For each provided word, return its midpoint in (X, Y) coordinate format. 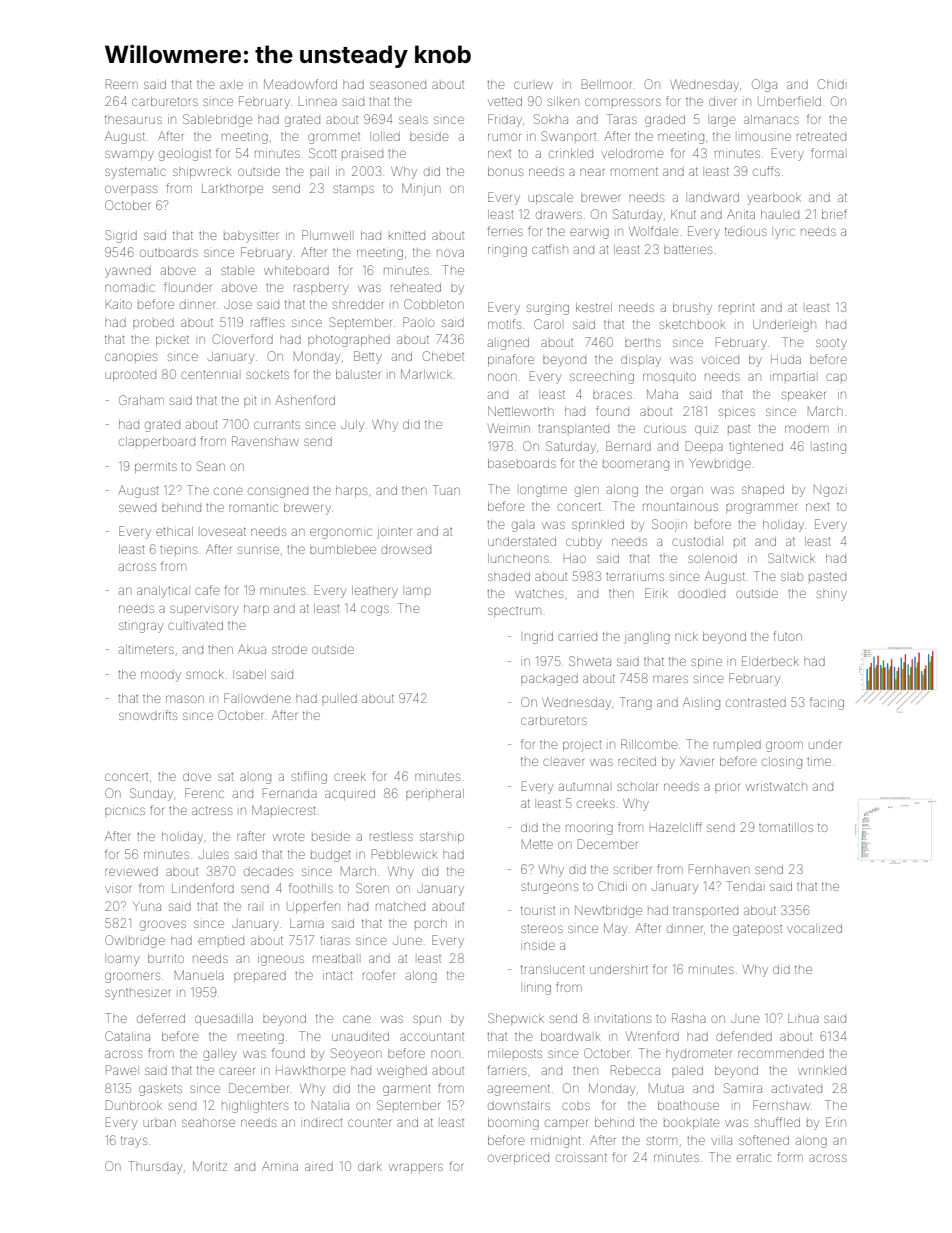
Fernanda (290, 793)
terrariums (635, 577)
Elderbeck (770, 661)
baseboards (522, 463)
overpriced (518, 1159)
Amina (280, 1166)
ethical (174, 531)
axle (231, 84)
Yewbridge (720, 465)
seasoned (398, 85)
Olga (764, 85)
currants (277, 424)
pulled (339, 699)
